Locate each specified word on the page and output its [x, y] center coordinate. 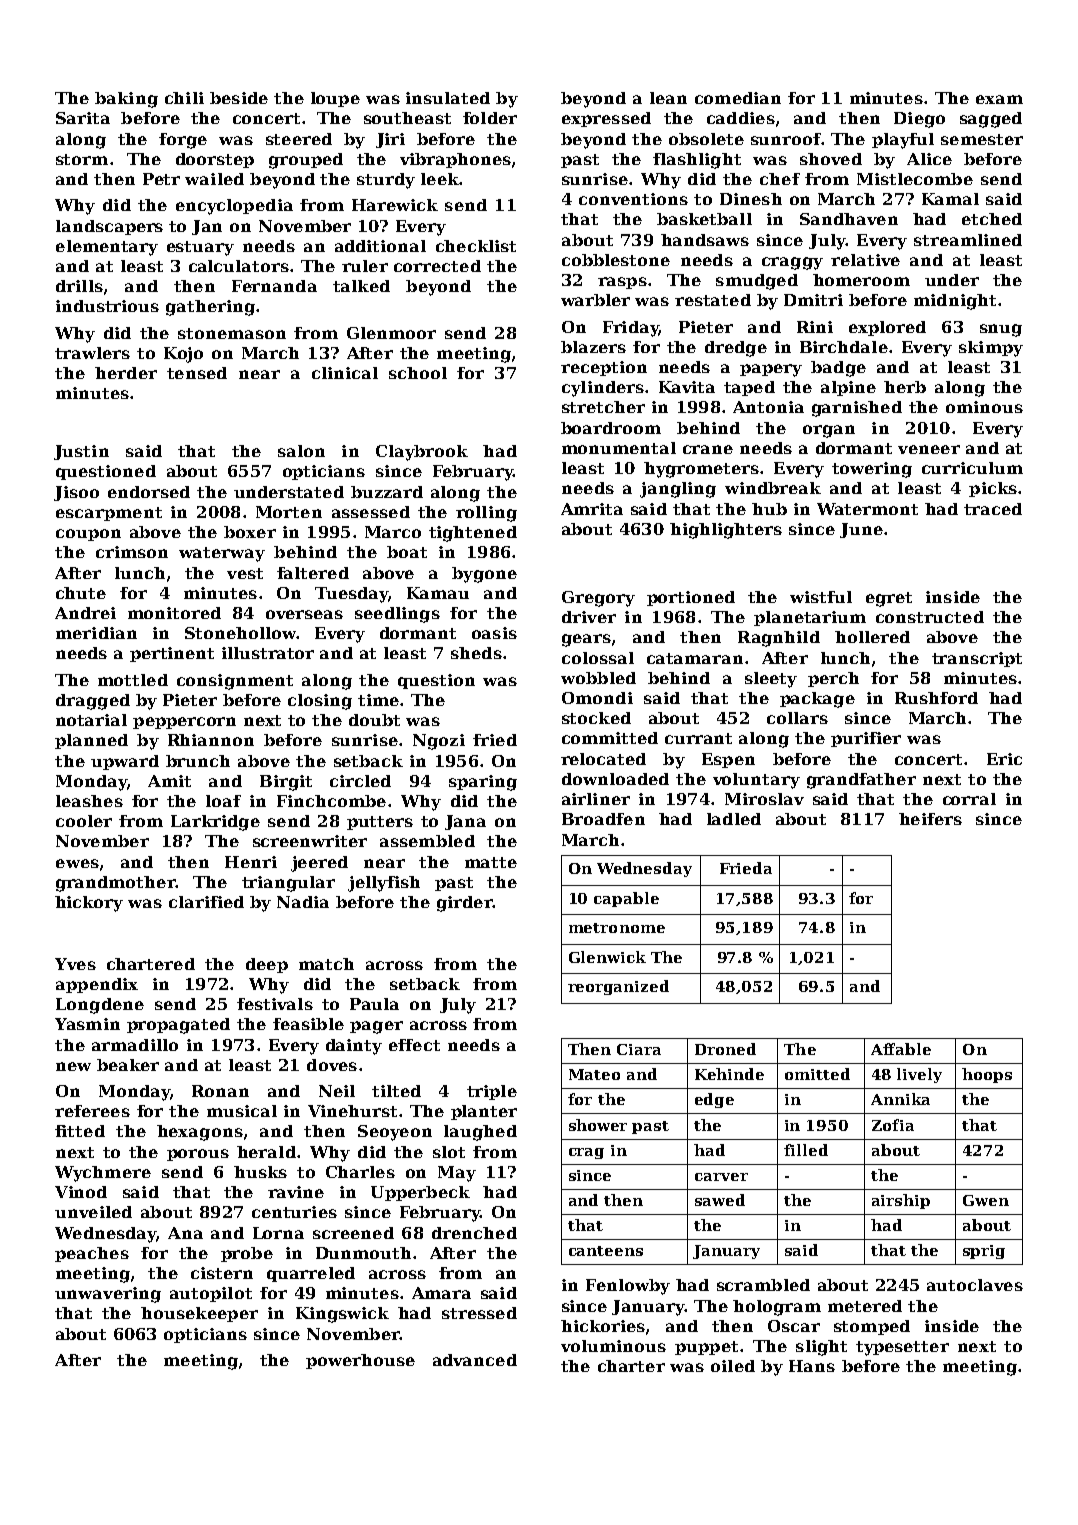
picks [993, 489]
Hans [812, 1366]
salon [301, 451]
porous [198, 1155]
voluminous [613, 1346]
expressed [606, 119]
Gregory [598, 599]
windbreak [773, 488]
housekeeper [199, 1314]
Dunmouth [363, 1253]
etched [992, 219]
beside [239, 98]
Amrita [592, 509]
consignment [235, 682]
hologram [777, 1308]
